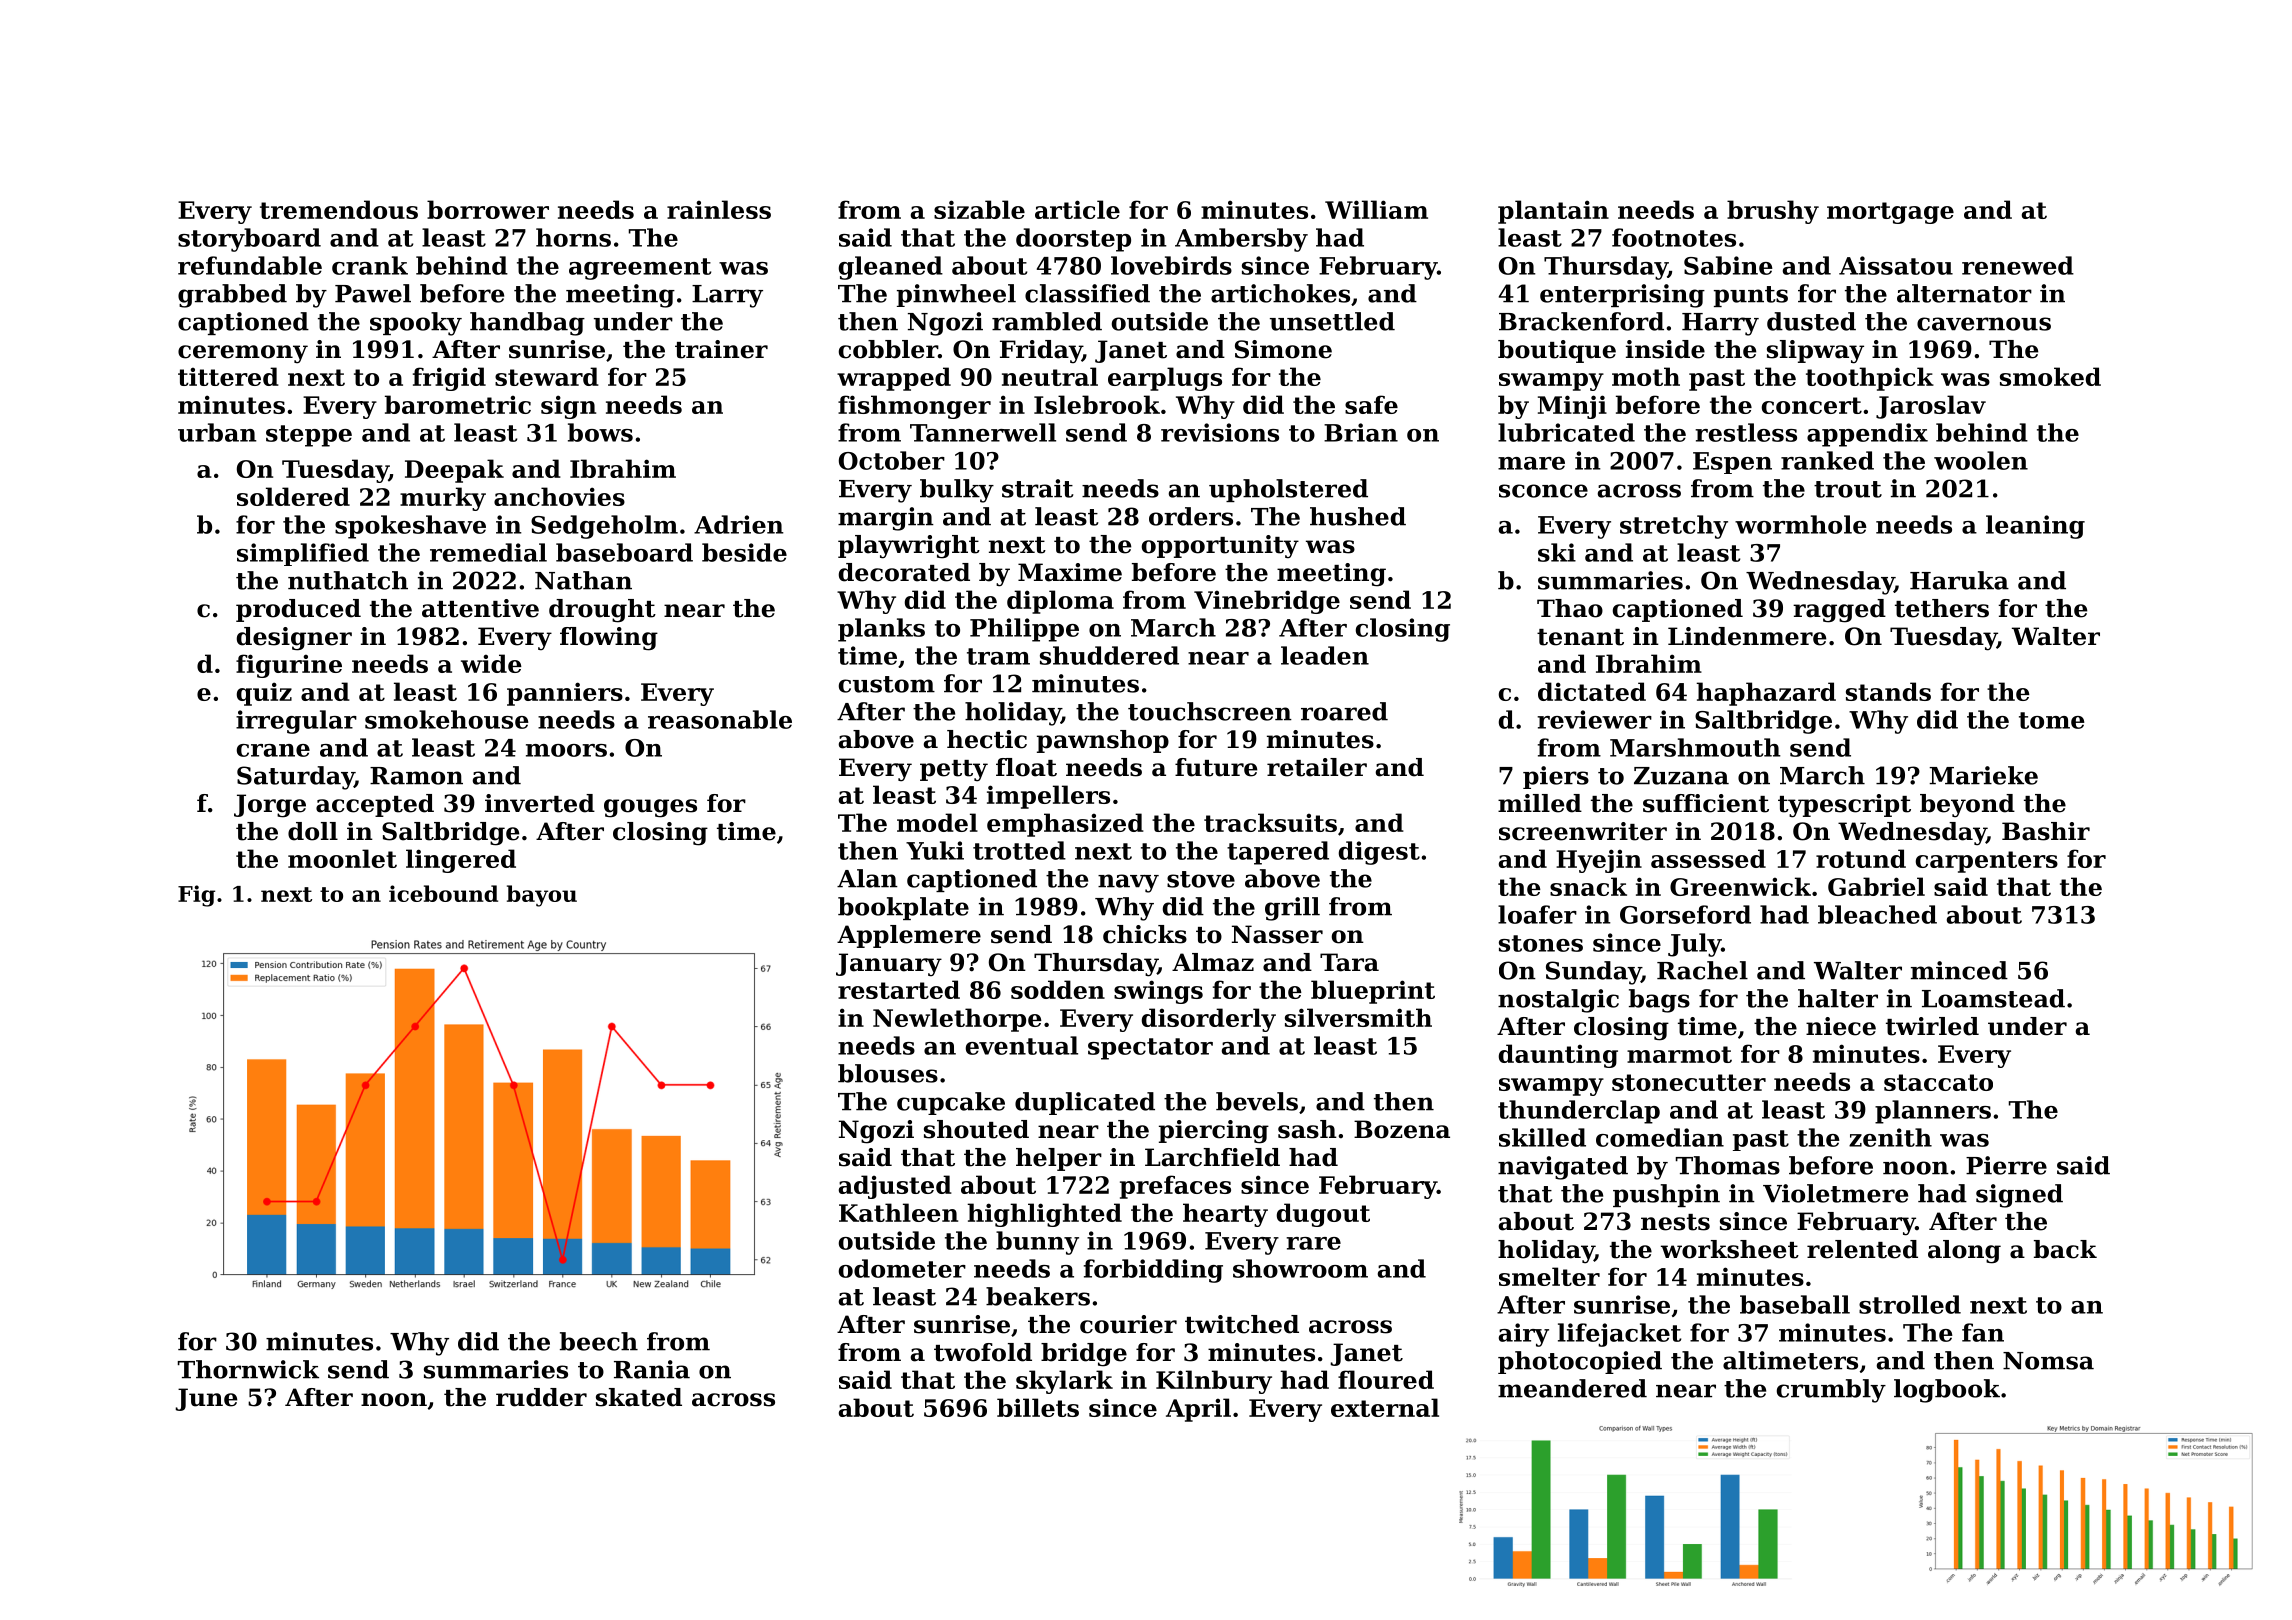  I want to click on beech, so click(599, 1341).
